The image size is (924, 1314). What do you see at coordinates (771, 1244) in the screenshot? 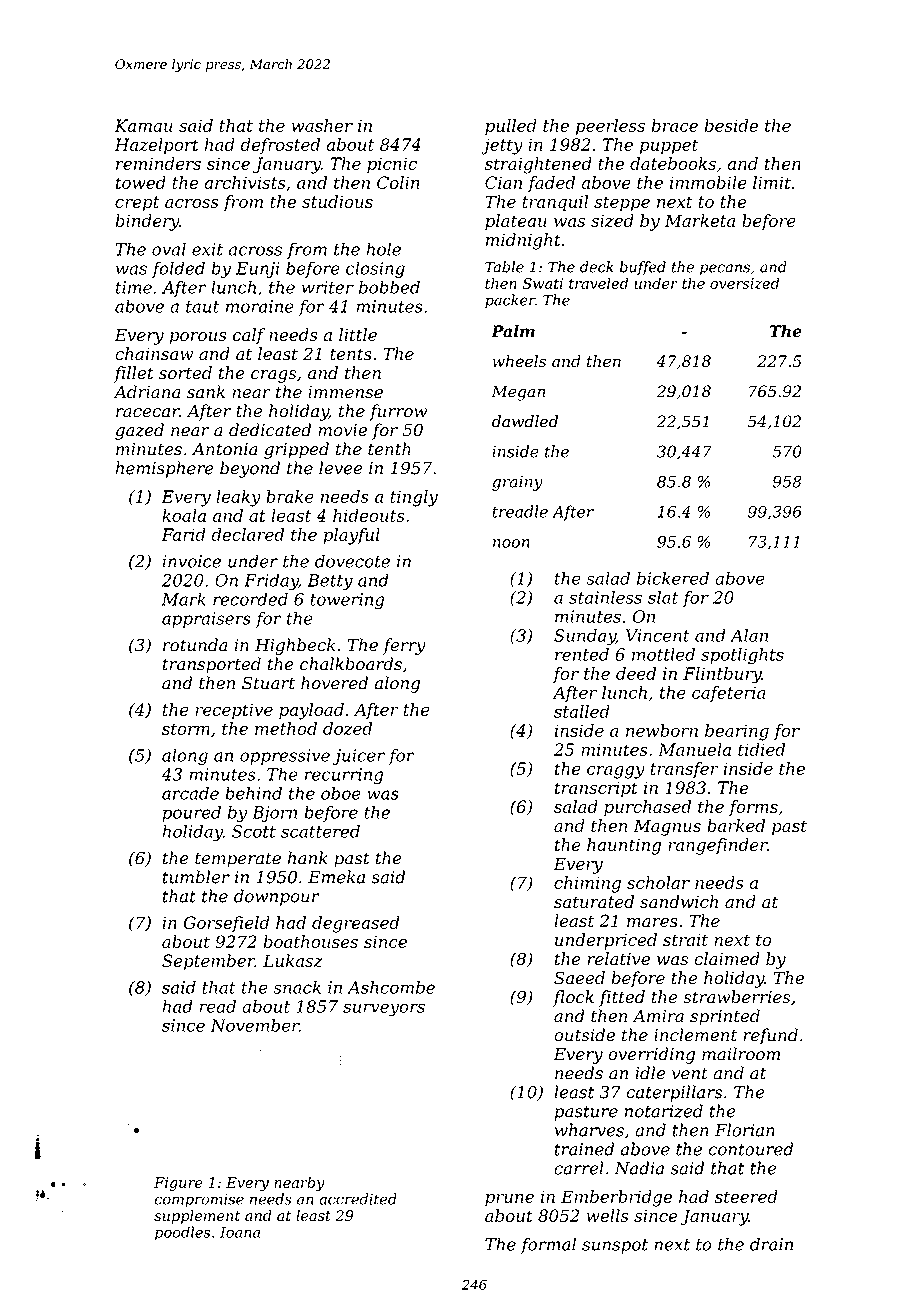
I see `drain` at bounding box center [771, 1244].
